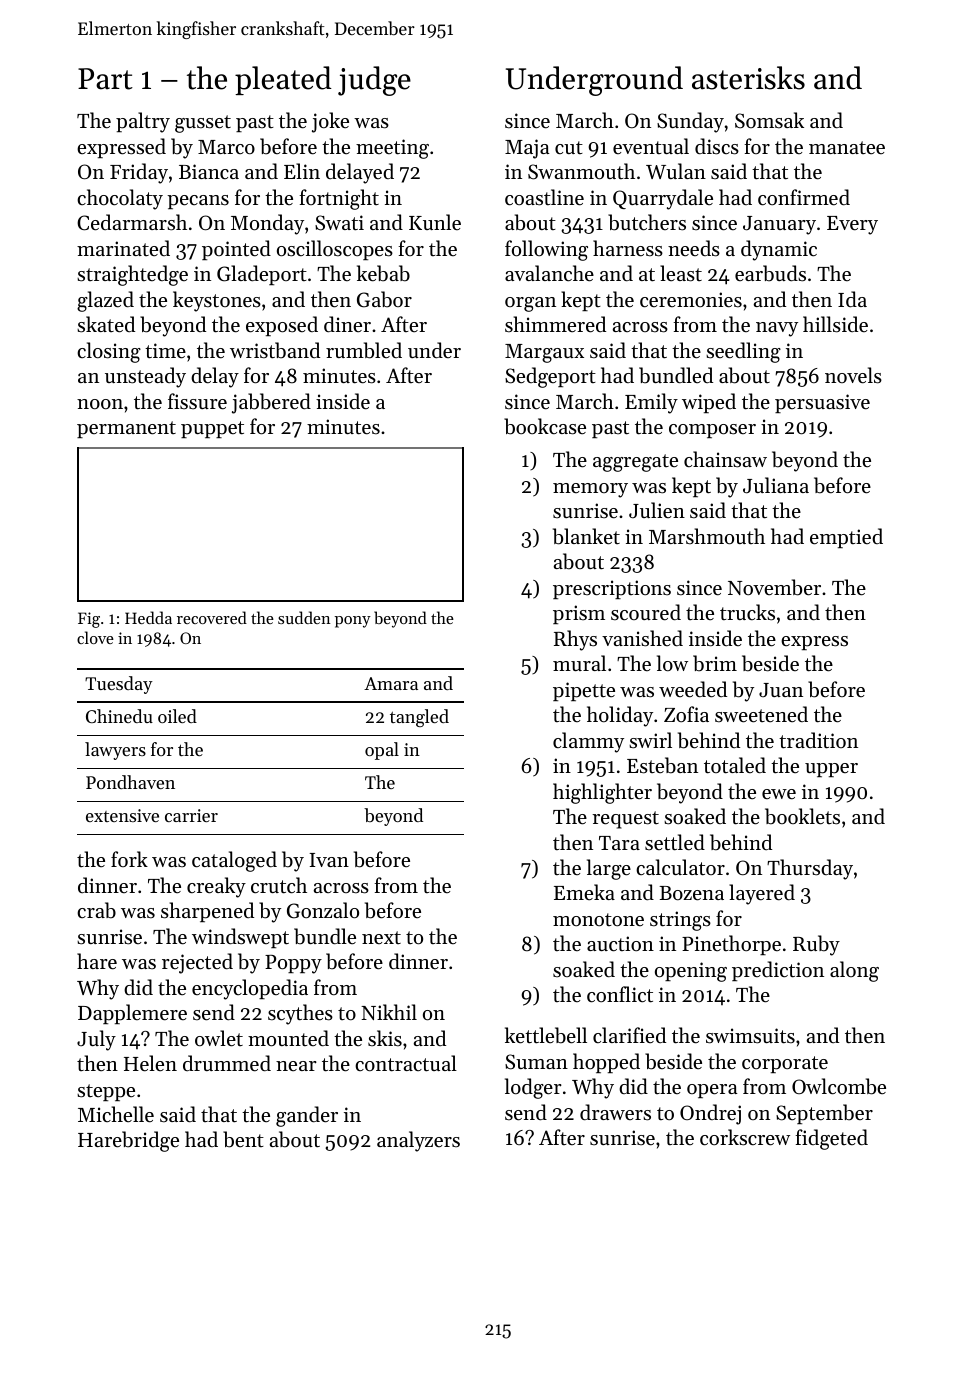 This page has height=1376, width=969. I want to click on earbuds, so click(770, 273).
